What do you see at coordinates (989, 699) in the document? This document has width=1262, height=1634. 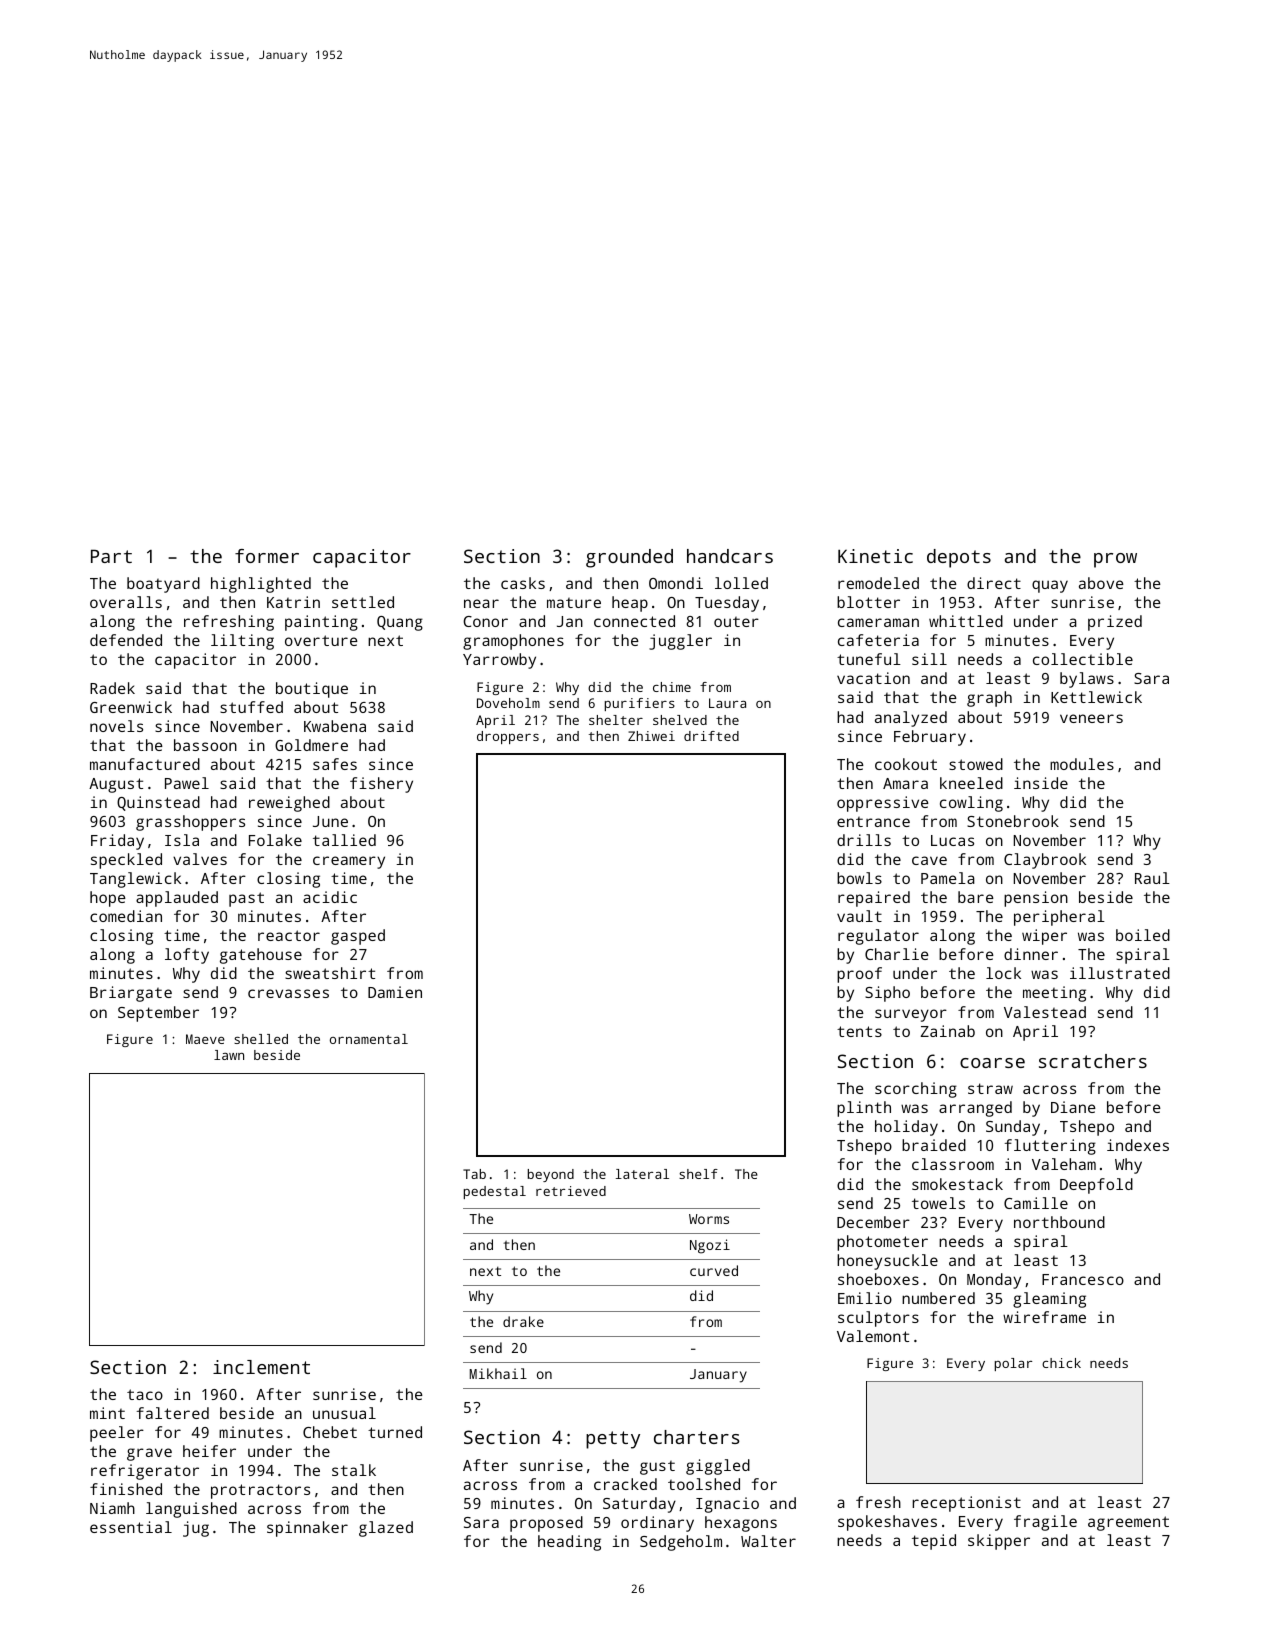 I see `graph` at bounding box center [989, 699].
